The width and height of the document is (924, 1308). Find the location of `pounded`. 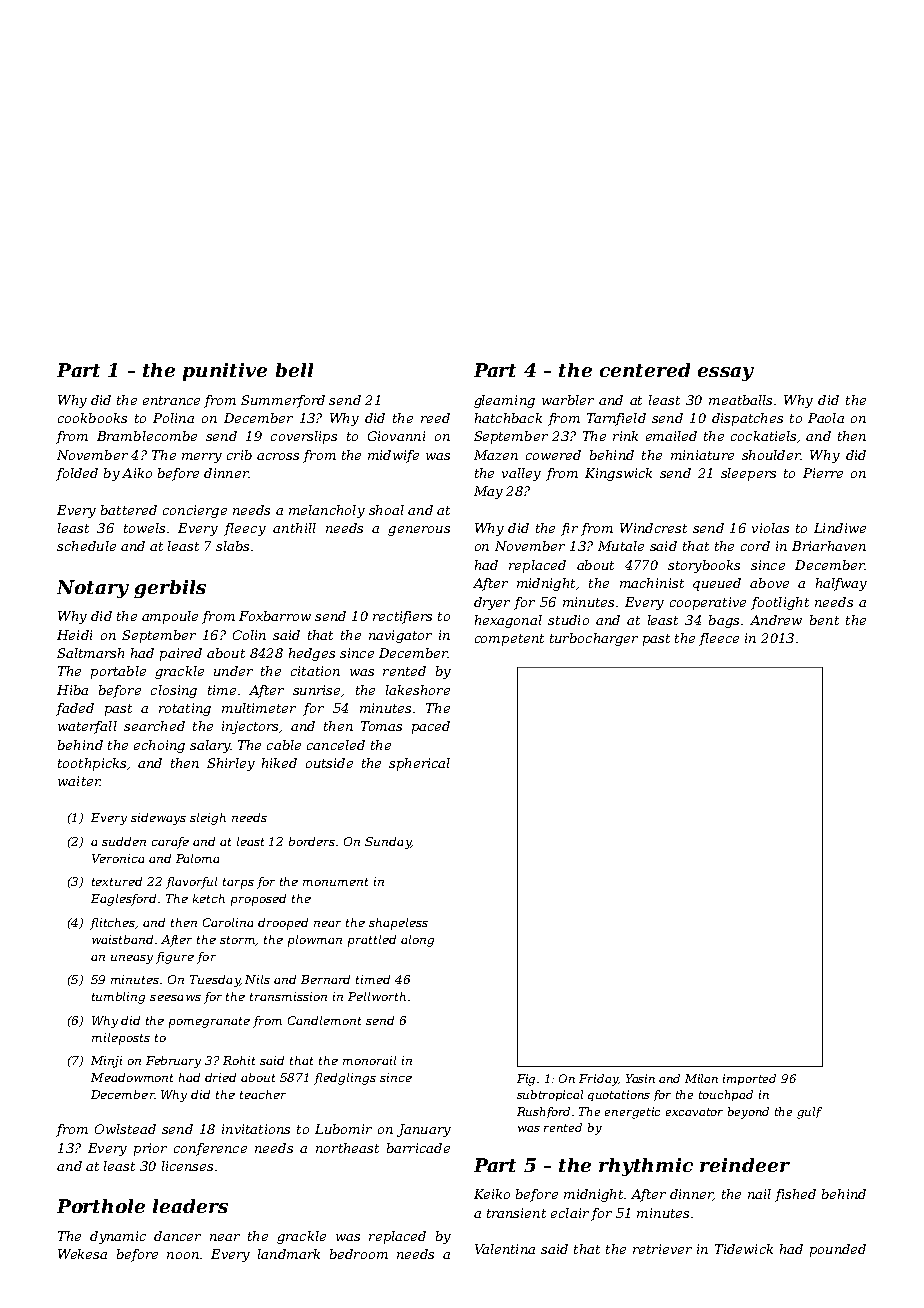

pounded is located at coordinates (838, 1250).
